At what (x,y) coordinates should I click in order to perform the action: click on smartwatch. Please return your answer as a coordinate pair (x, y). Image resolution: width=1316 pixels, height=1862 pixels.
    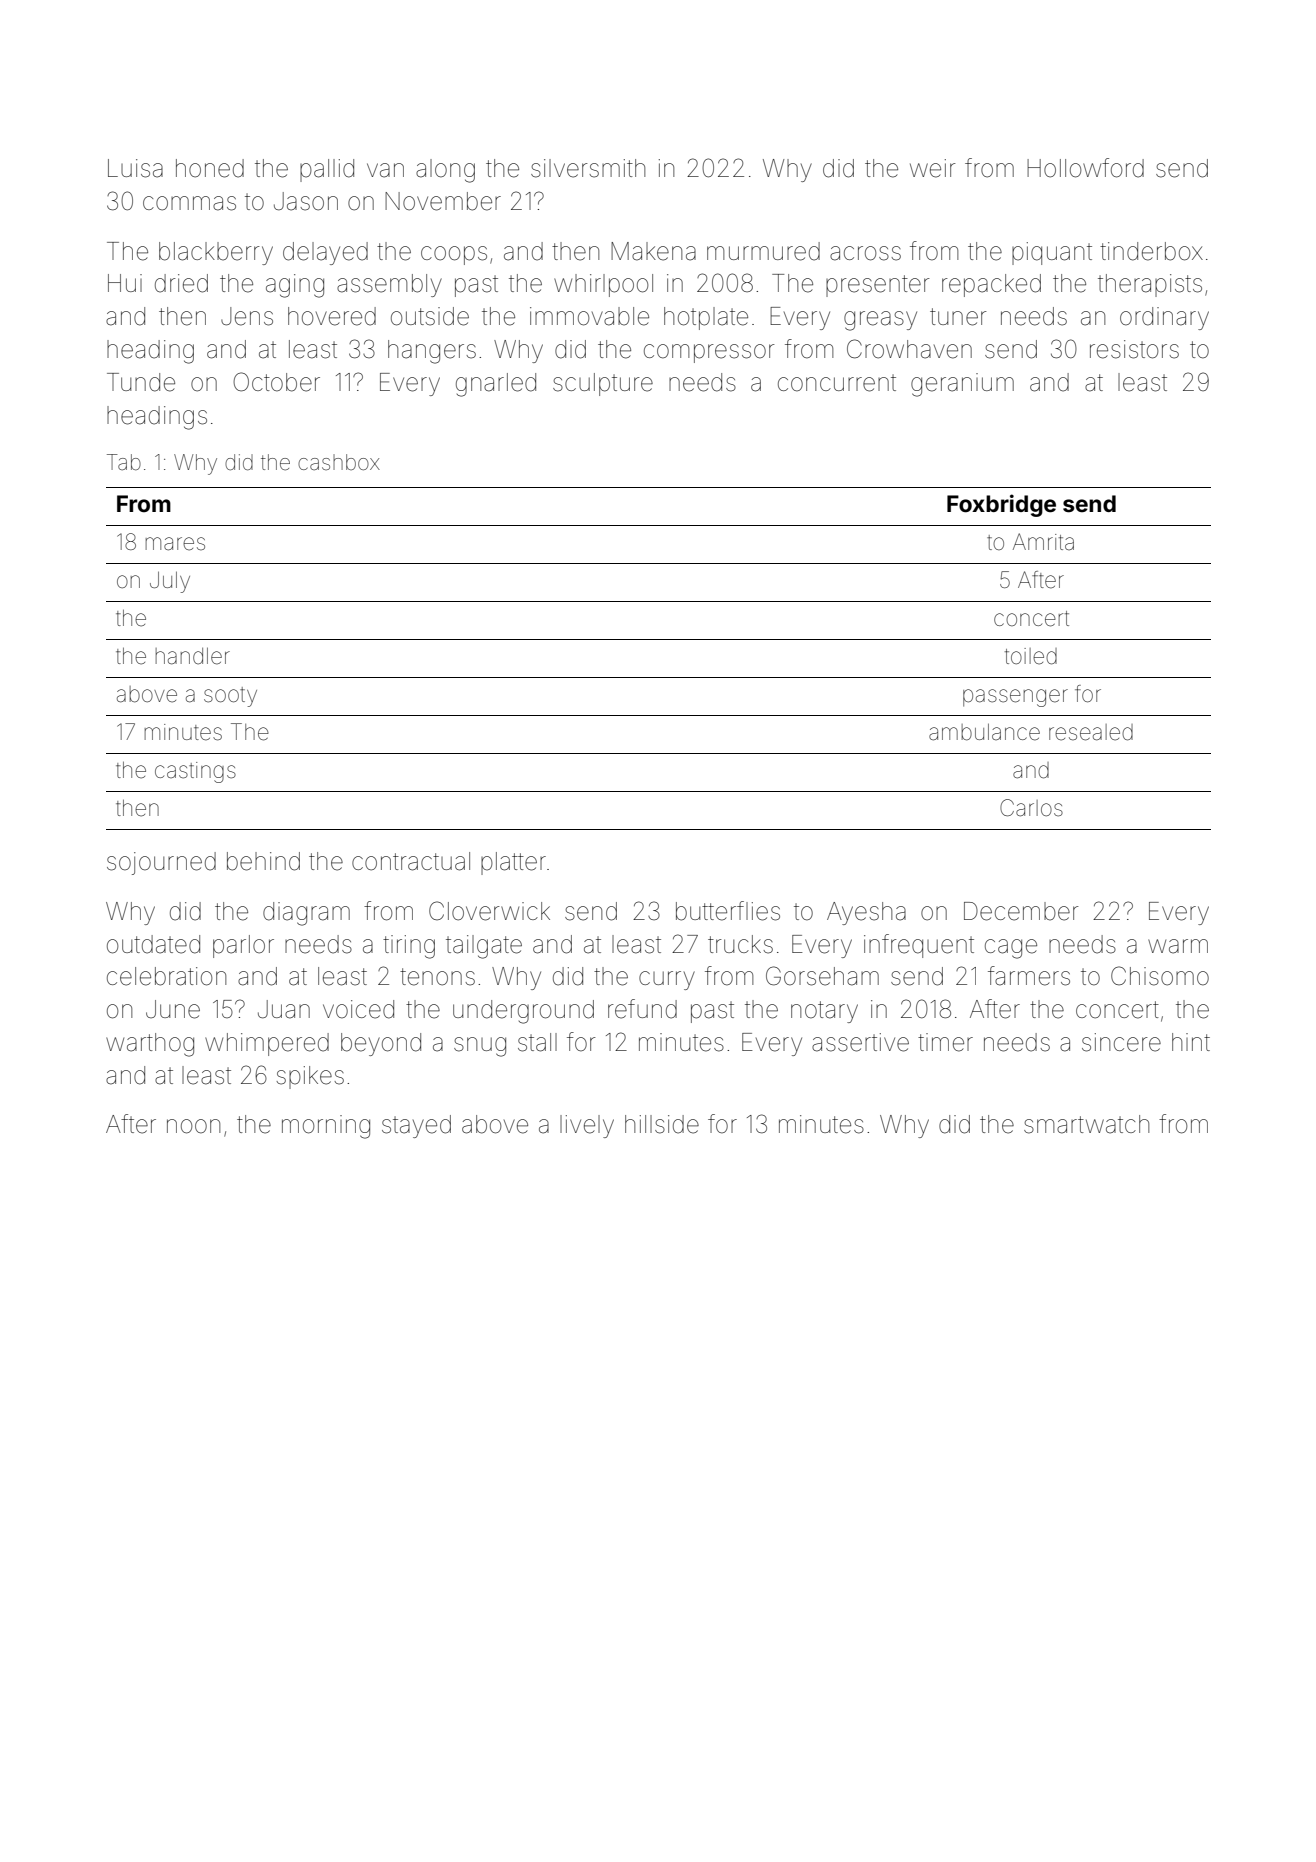
    Looking at the image, I should click on (1086, 1124).
